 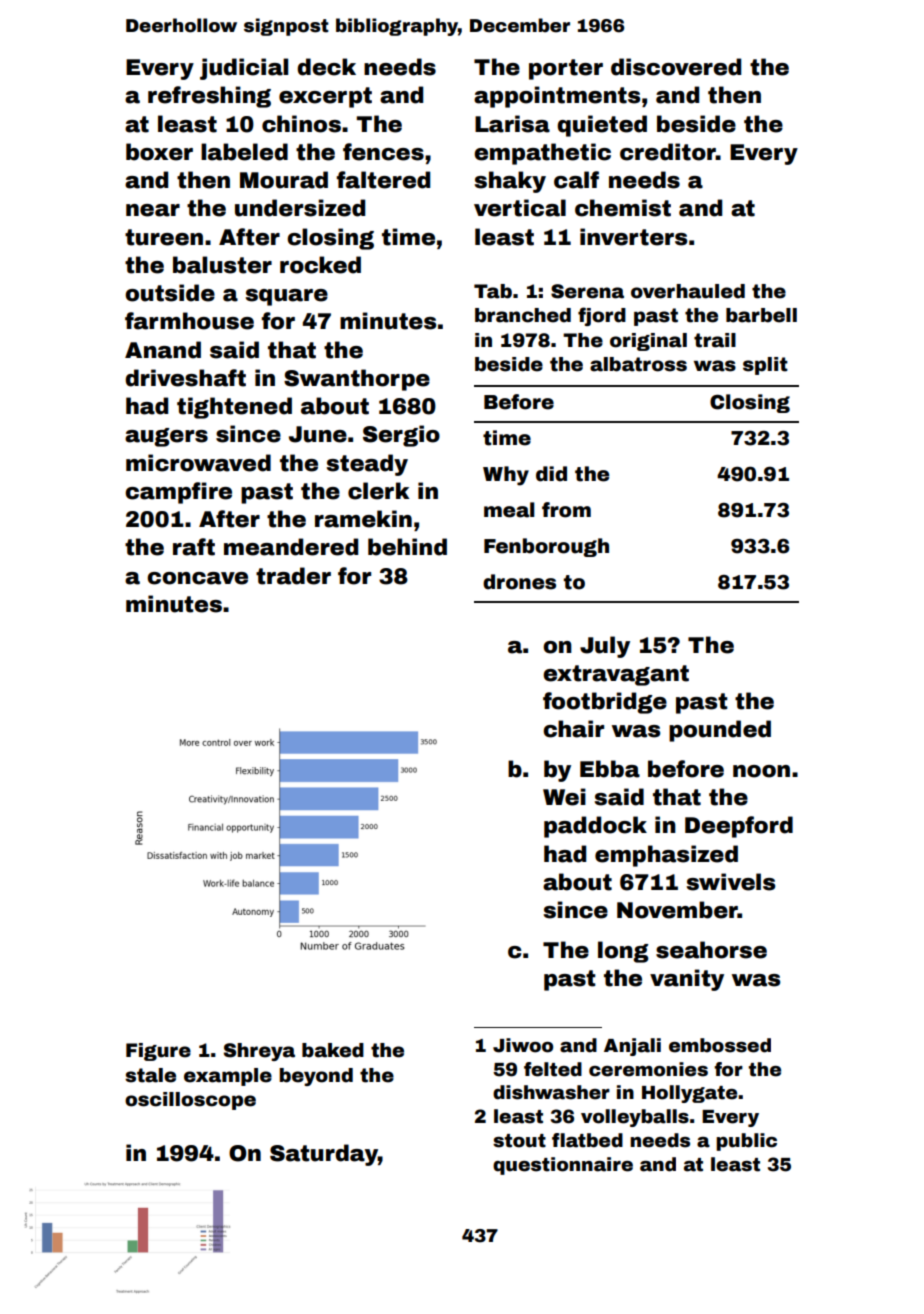 What do you see at coordinates (326, 67) in the screenshot?
I see `deck` at bounding box center [326, 67].
